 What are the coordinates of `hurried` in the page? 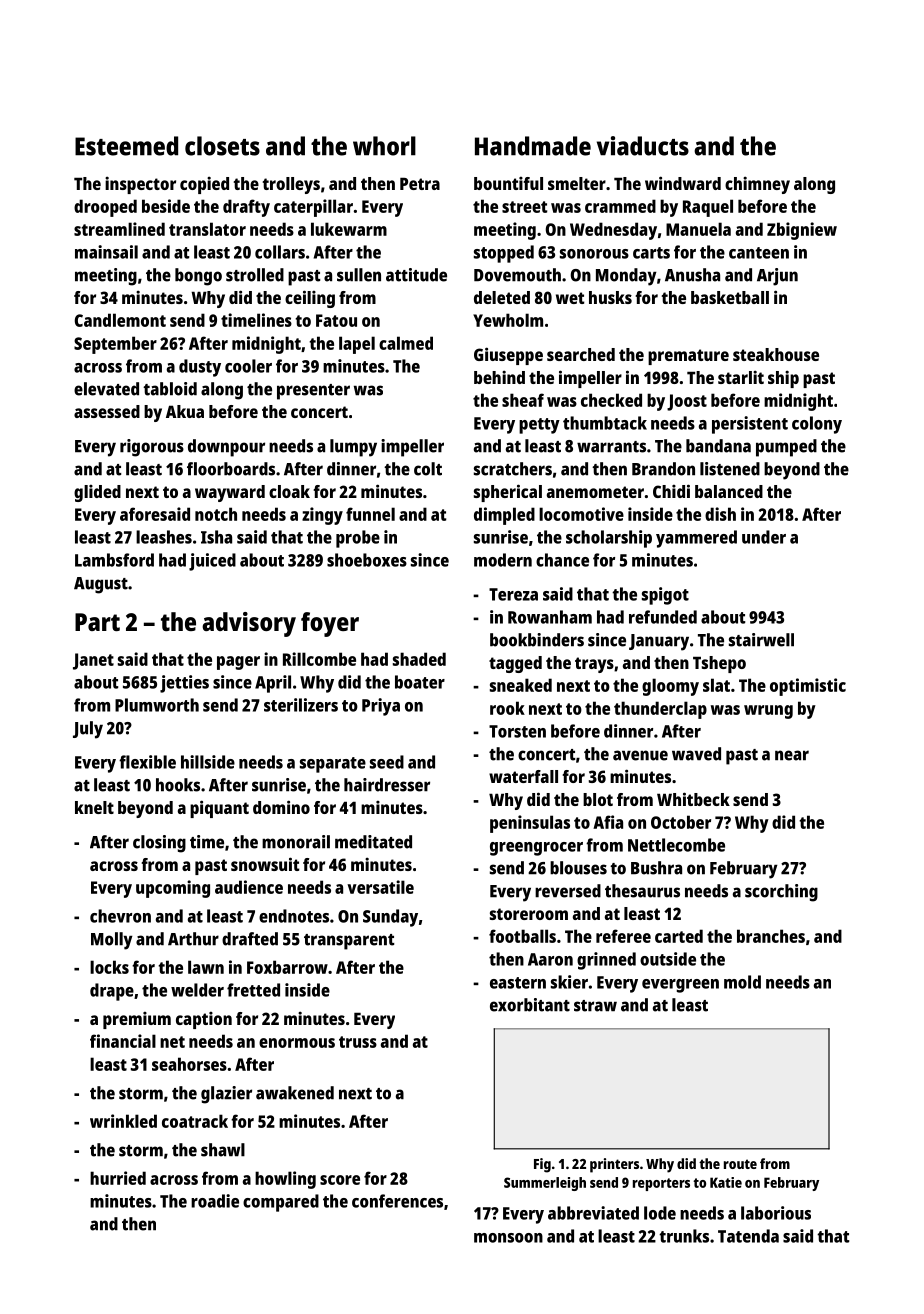 It's located at (118, 1178).
